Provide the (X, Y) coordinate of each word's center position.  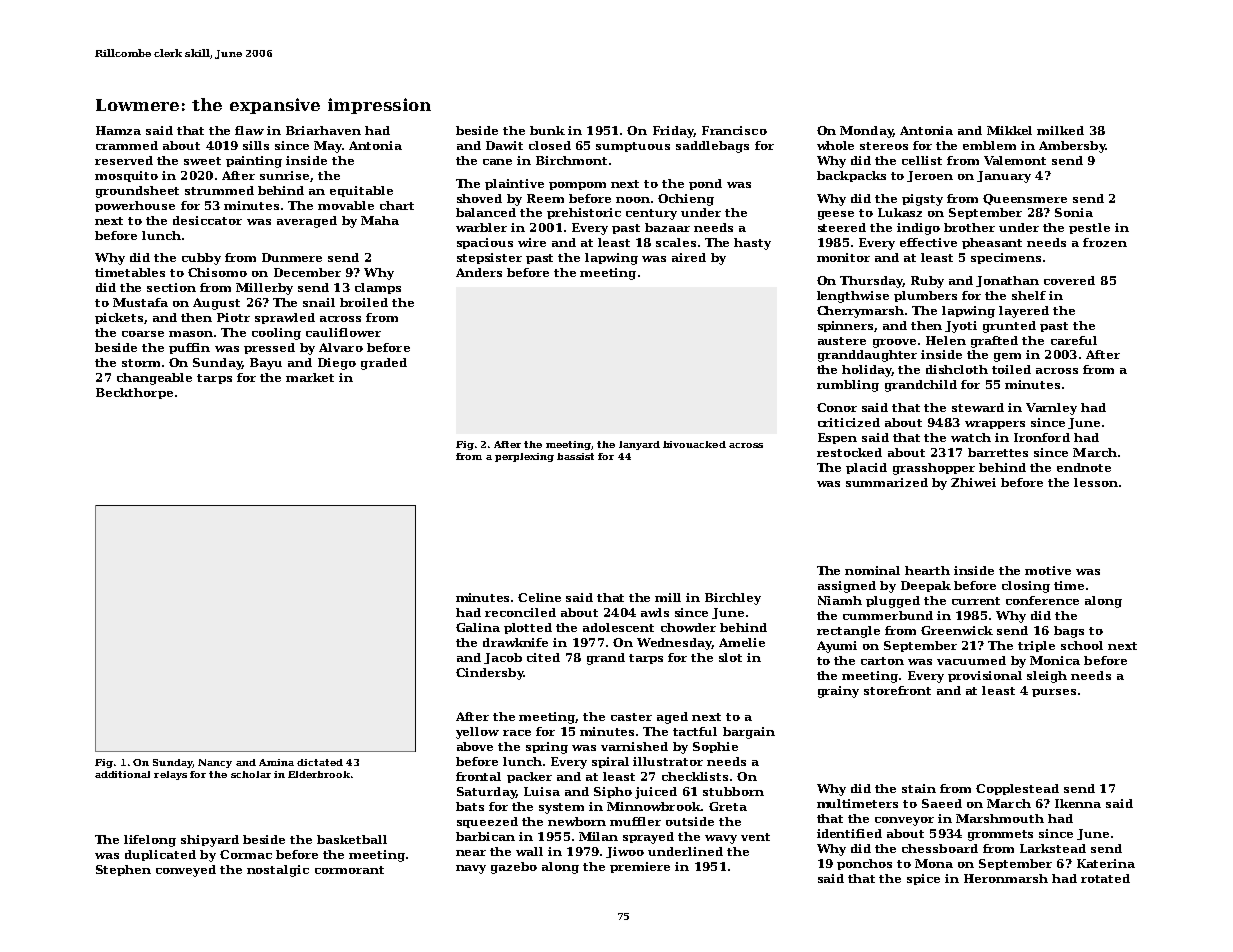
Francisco (734, 130)
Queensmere (1025, 199)
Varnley (1051, 409)
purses (1054, 693)
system (561, 808)
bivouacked (694, 444)
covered (1069, 280)
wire (532, 242)
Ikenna (1078, 803)
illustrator (668, 761)
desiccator (207, 220)
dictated (320, 762)
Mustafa (140, 302)
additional (122, 774)
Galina (478, 627)
